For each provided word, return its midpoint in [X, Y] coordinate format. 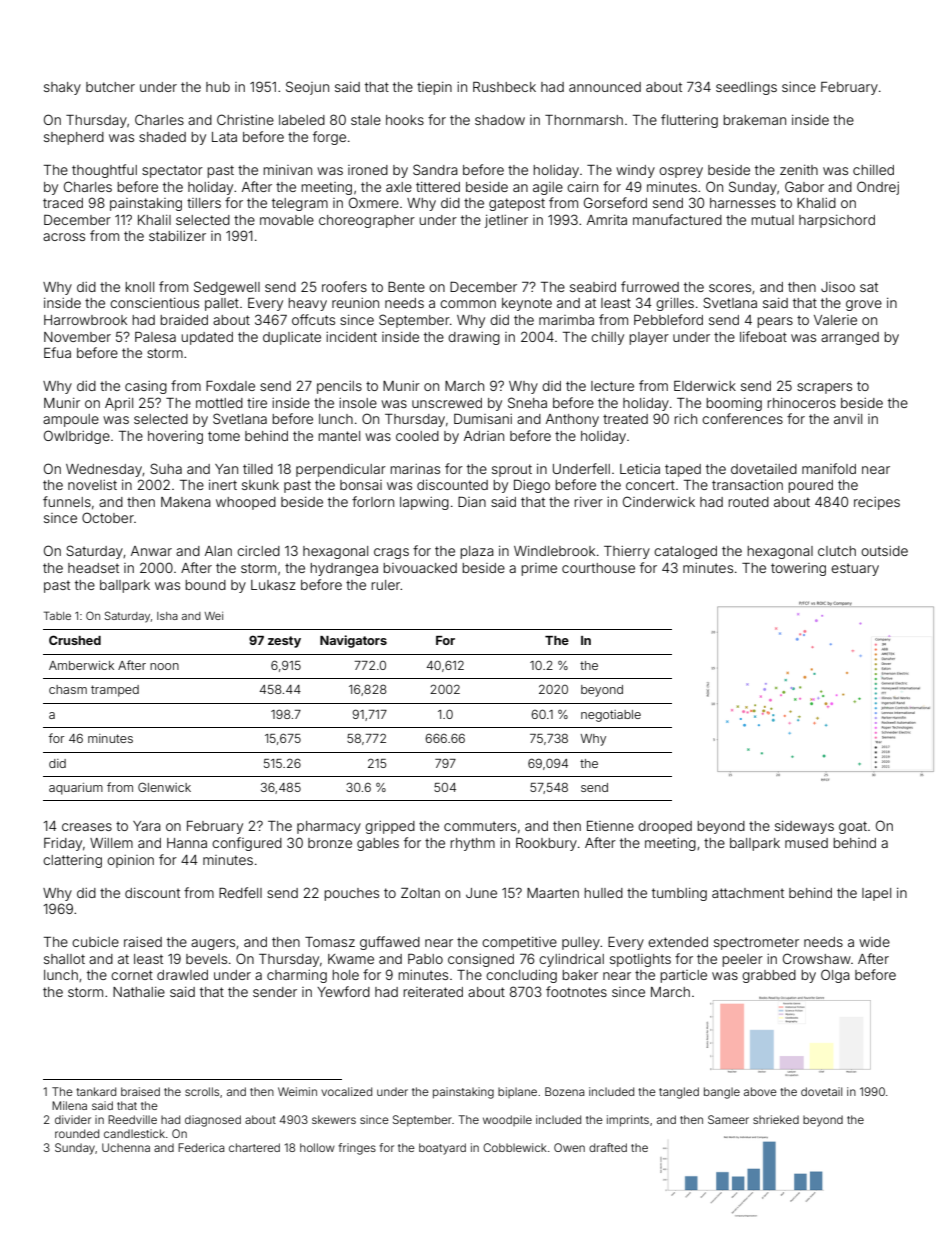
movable [287, 220]
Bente [406, 287]
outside [884, 551]
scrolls [202, 1091]
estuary [855, 569]
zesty [284, 642]
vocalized [346, 1091]
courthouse [598, 568]
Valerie [835, 320]
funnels [67, 501]
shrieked [776, 1119]
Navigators [353, 641]
